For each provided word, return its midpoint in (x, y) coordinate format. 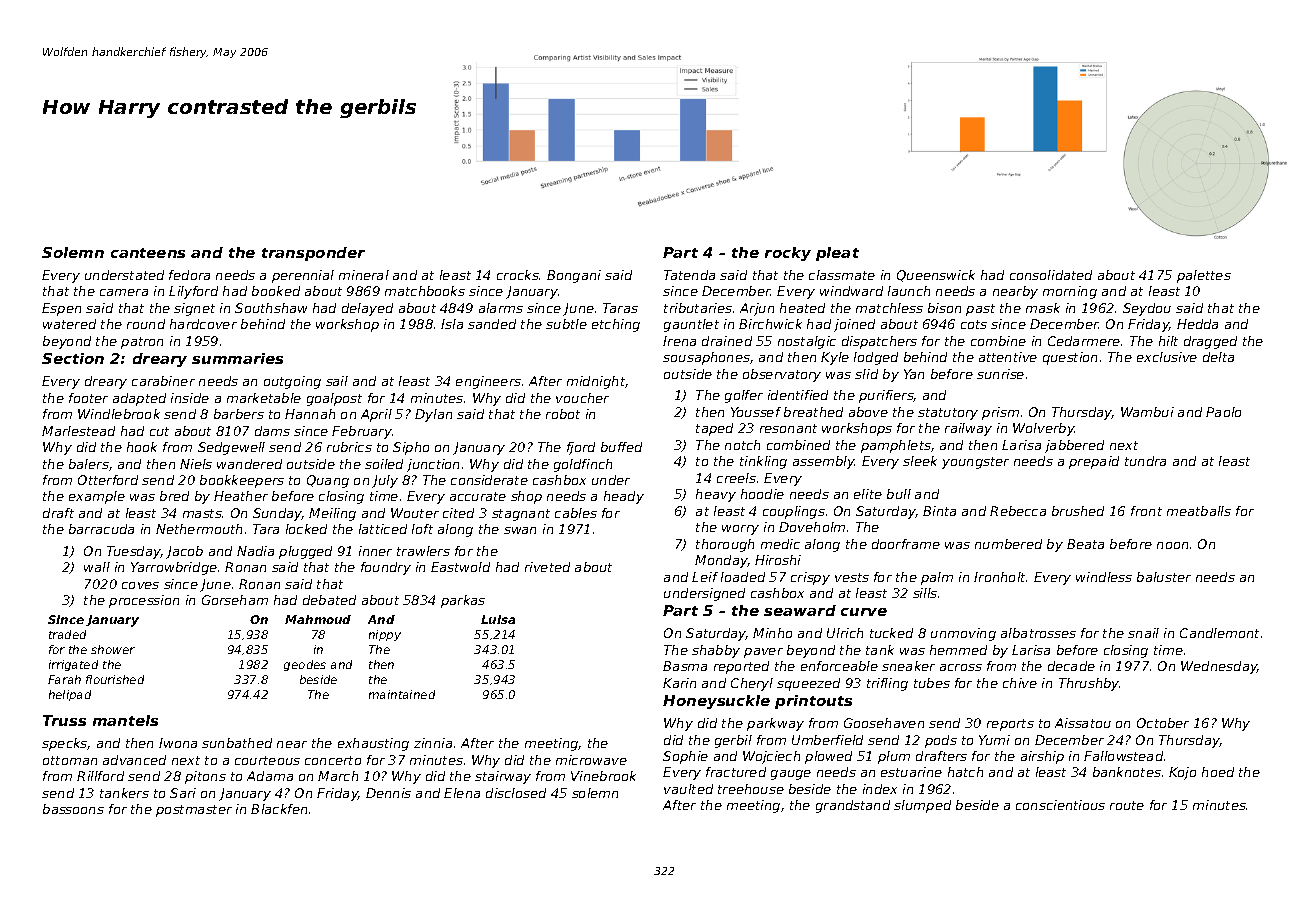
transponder (313, 254)
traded (67, 634)
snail (1143, 633)
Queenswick (936, 276)
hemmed (958, 650)
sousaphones (706, 358)
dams (272, 431)
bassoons (73, 809)
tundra (1145, 461)
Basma (685, 666)
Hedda (1197, 324)
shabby (716, 651)
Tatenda (689, 275)
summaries (237, 358)
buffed (621, 447)
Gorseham (235, 600)
